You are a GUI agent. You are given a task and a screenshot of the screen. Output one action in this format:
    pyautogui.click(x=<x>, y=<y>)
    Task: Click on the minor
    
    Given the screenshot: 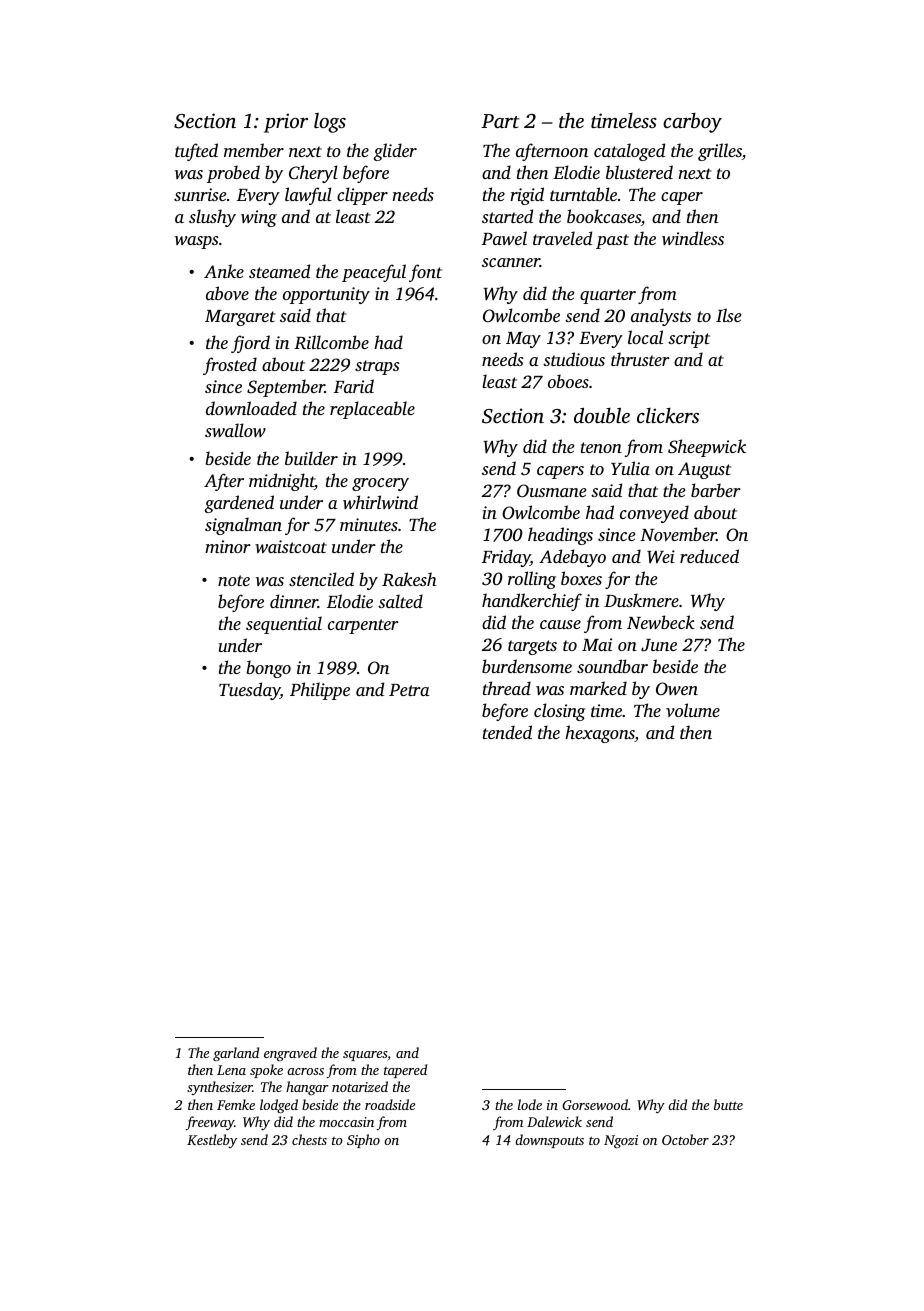 What is the action you would take?
    pyautogui.click(x=228, y=546)
